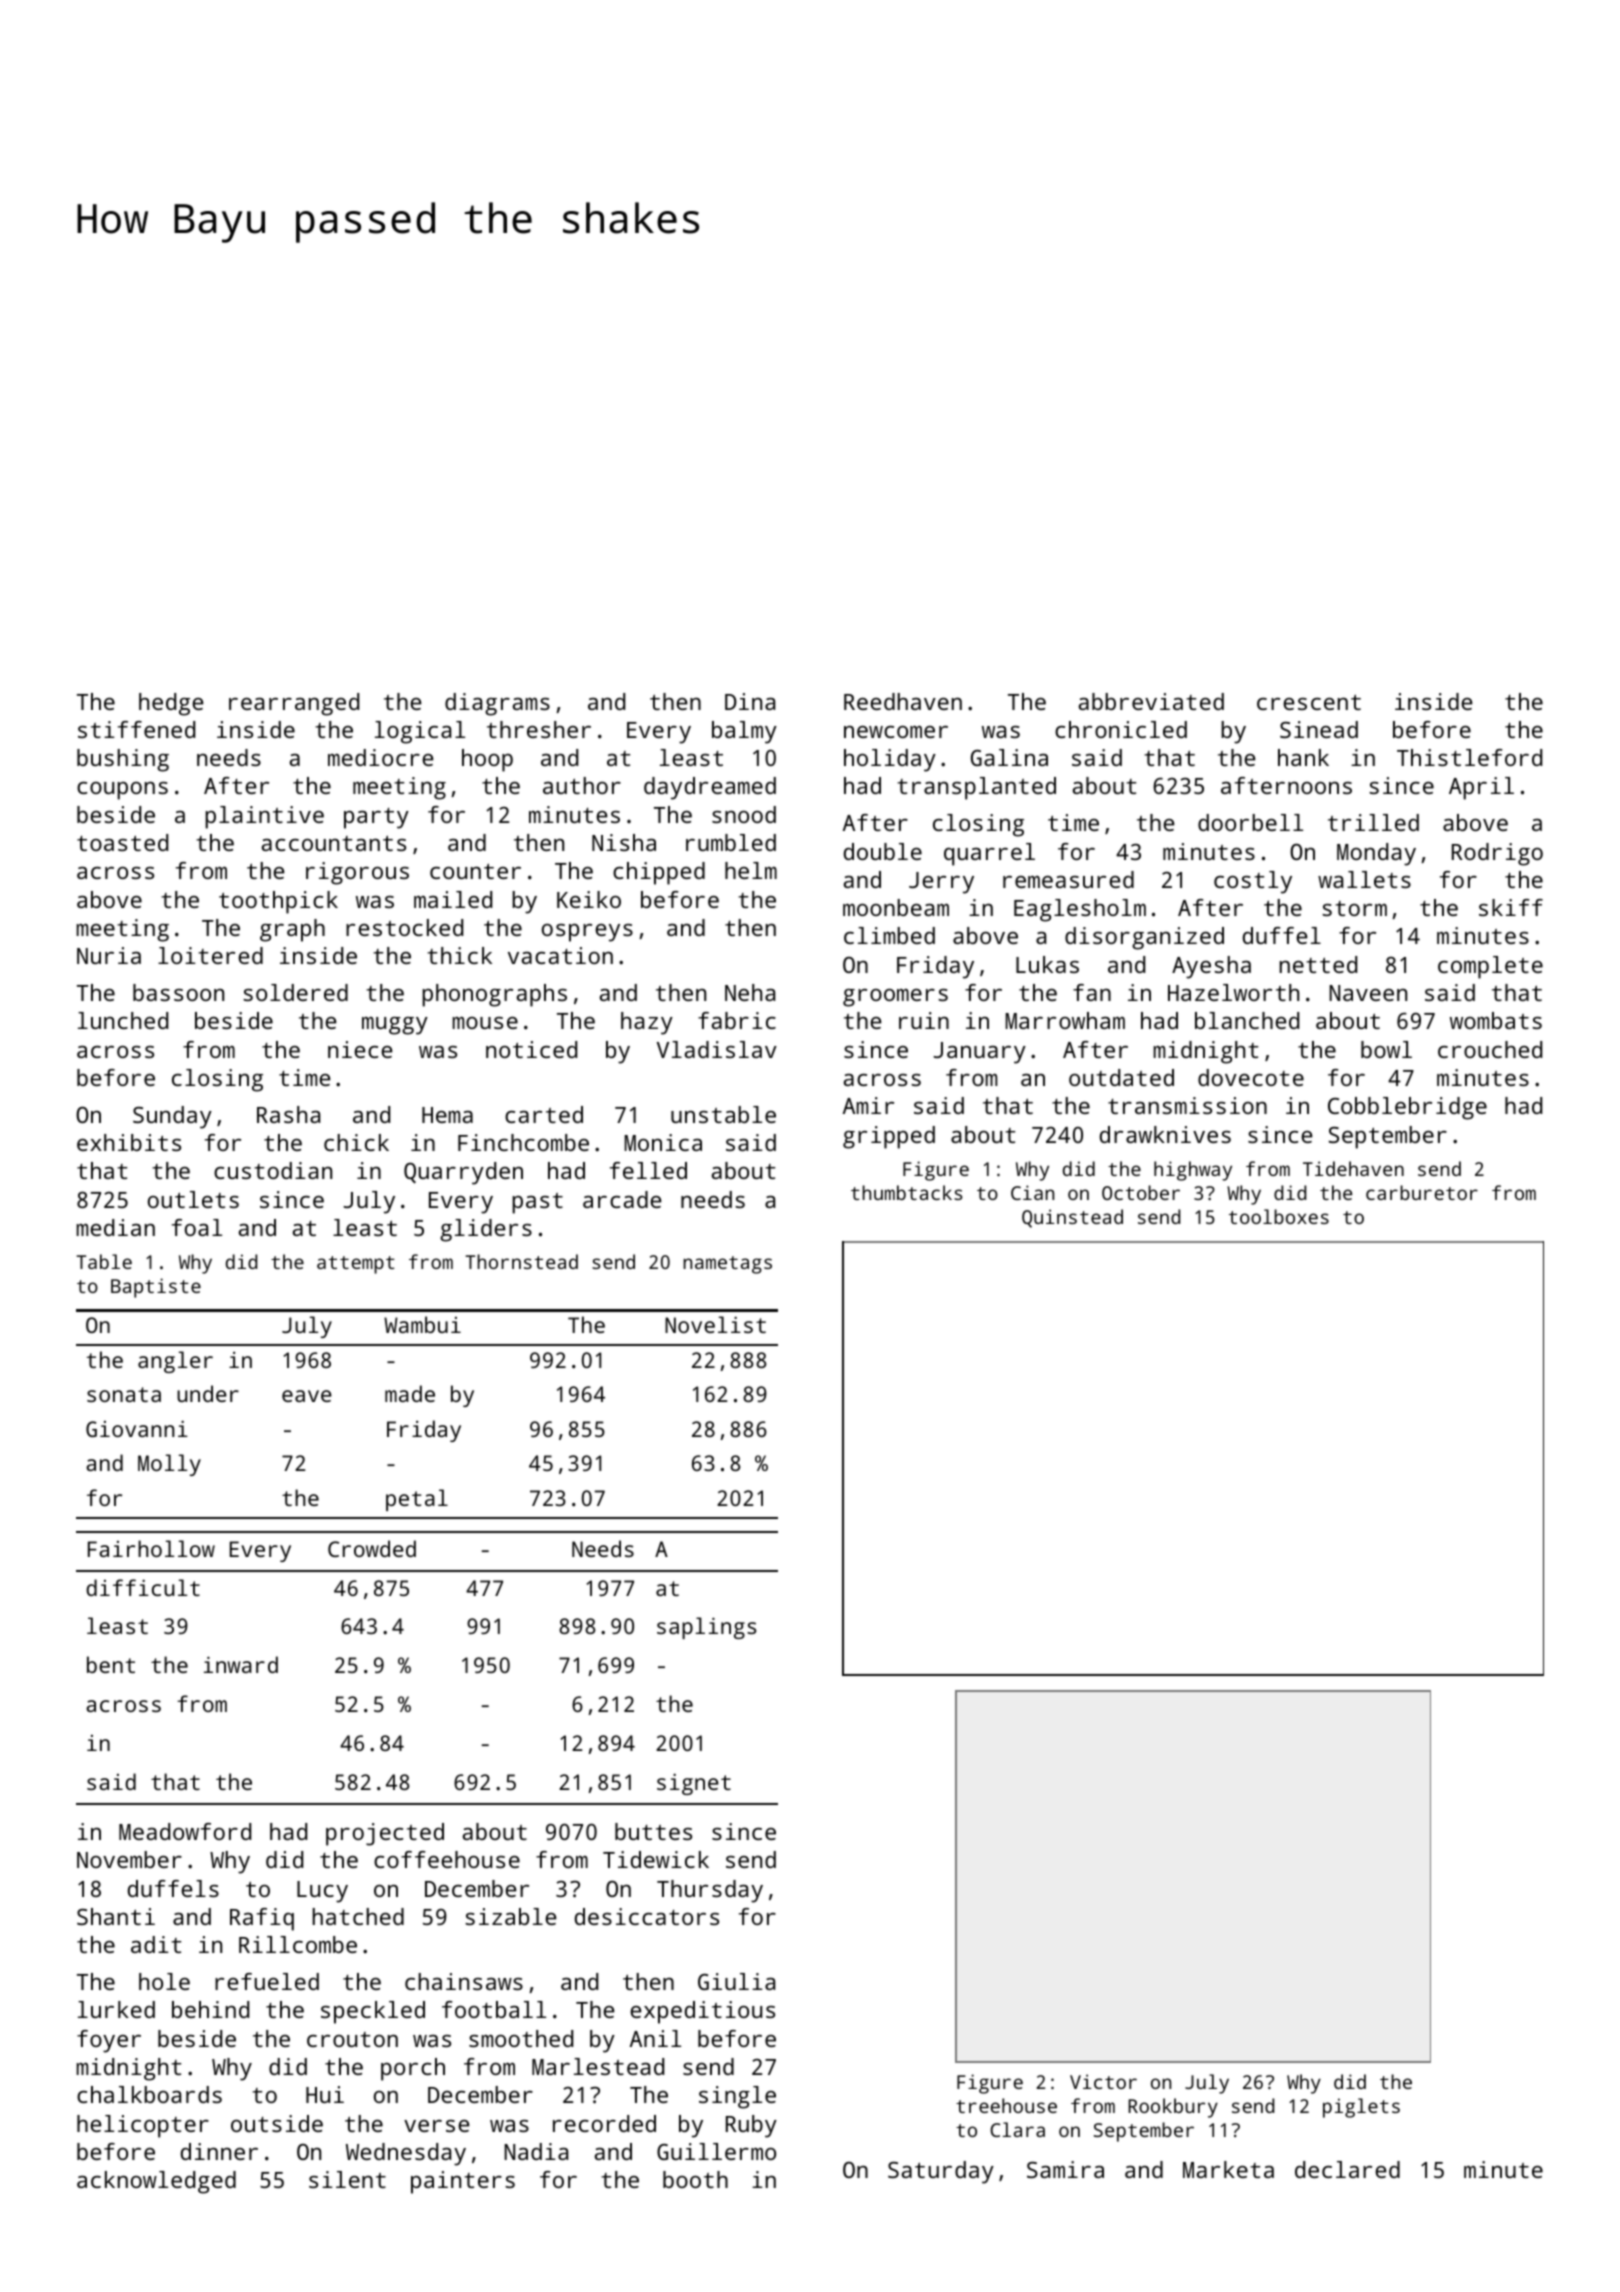 This screenshot has width=1620, height=2292. Describe the element at coordinates (185, 1831) in the screenshot. I see `Meadowford` at that location.
